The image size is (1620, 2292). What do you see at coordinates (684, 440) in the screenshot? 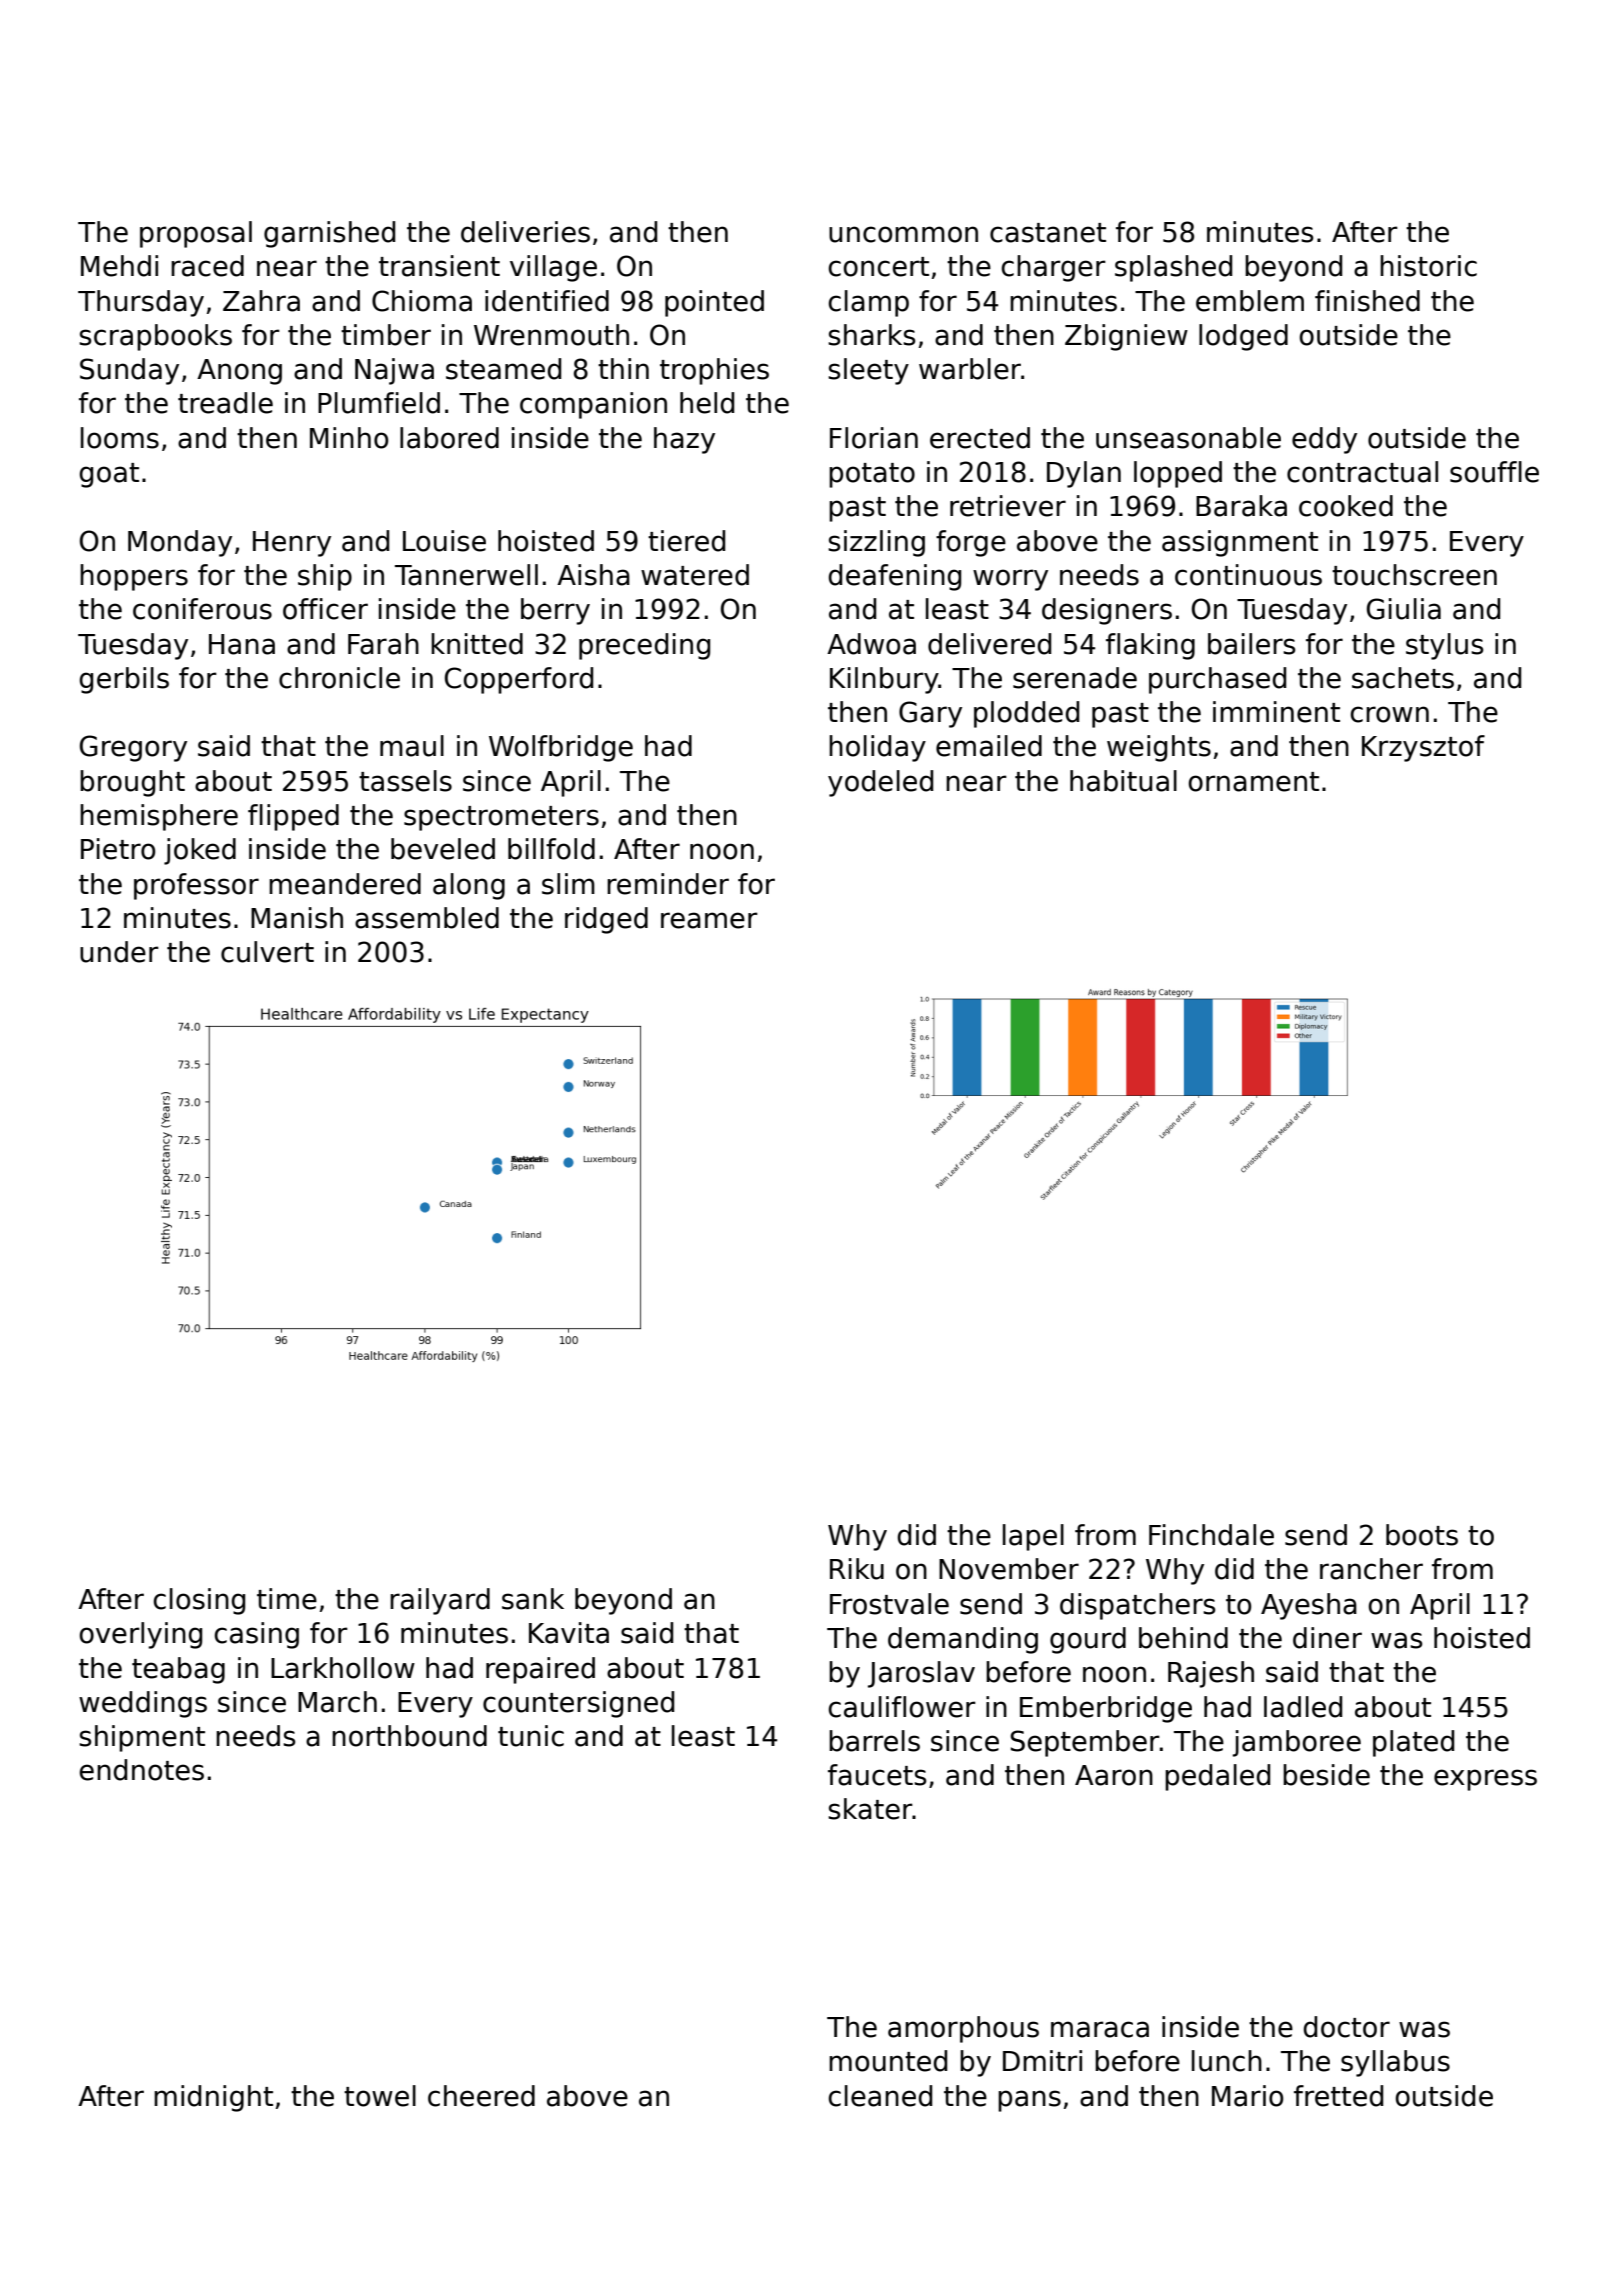
I see `hazy` at bounding box center [684, 440].
